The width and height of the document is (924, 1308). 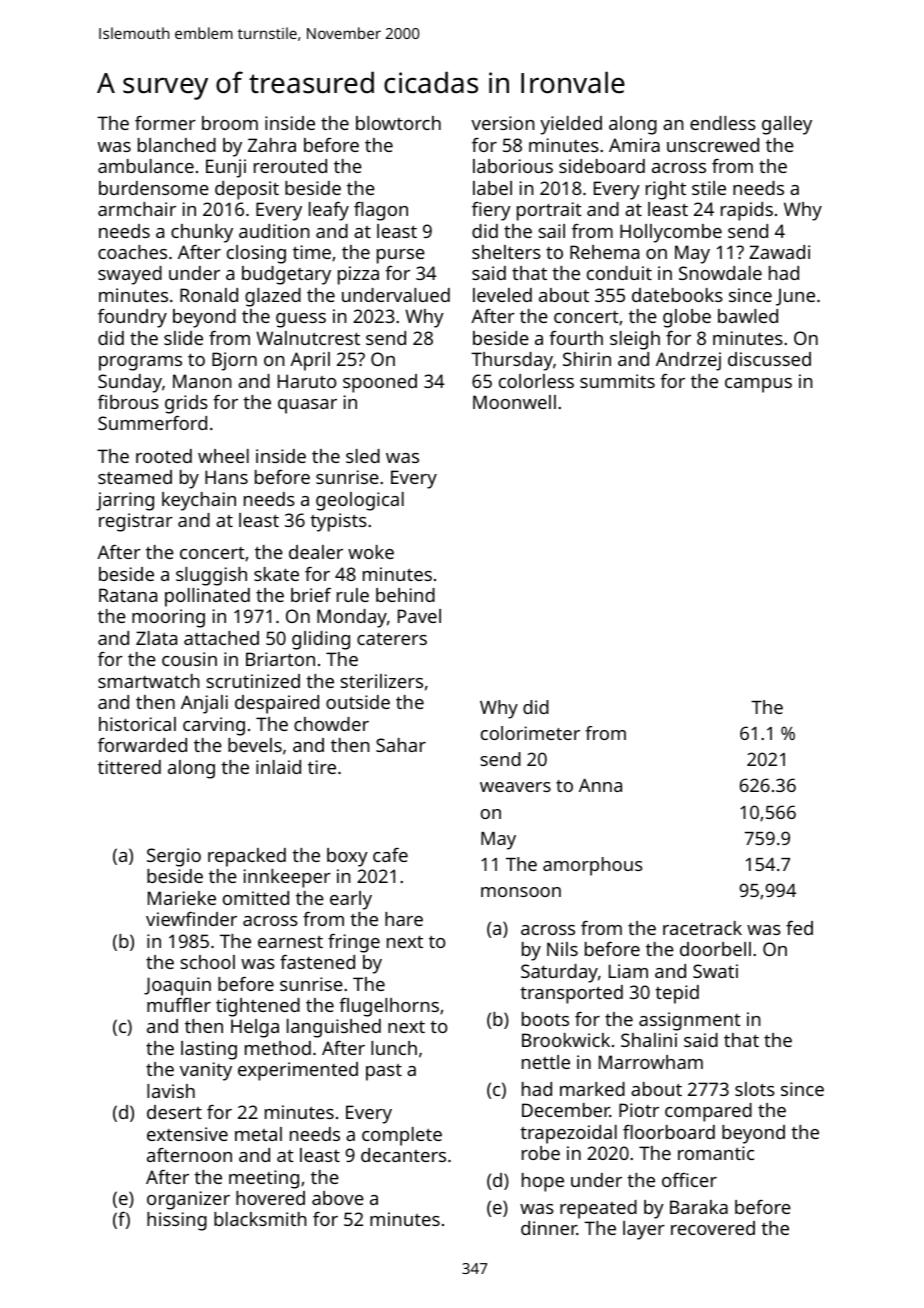 What do you see at coordinates (619, 273) in the document?
I see `conduit` at bounding box center [619, 273].
